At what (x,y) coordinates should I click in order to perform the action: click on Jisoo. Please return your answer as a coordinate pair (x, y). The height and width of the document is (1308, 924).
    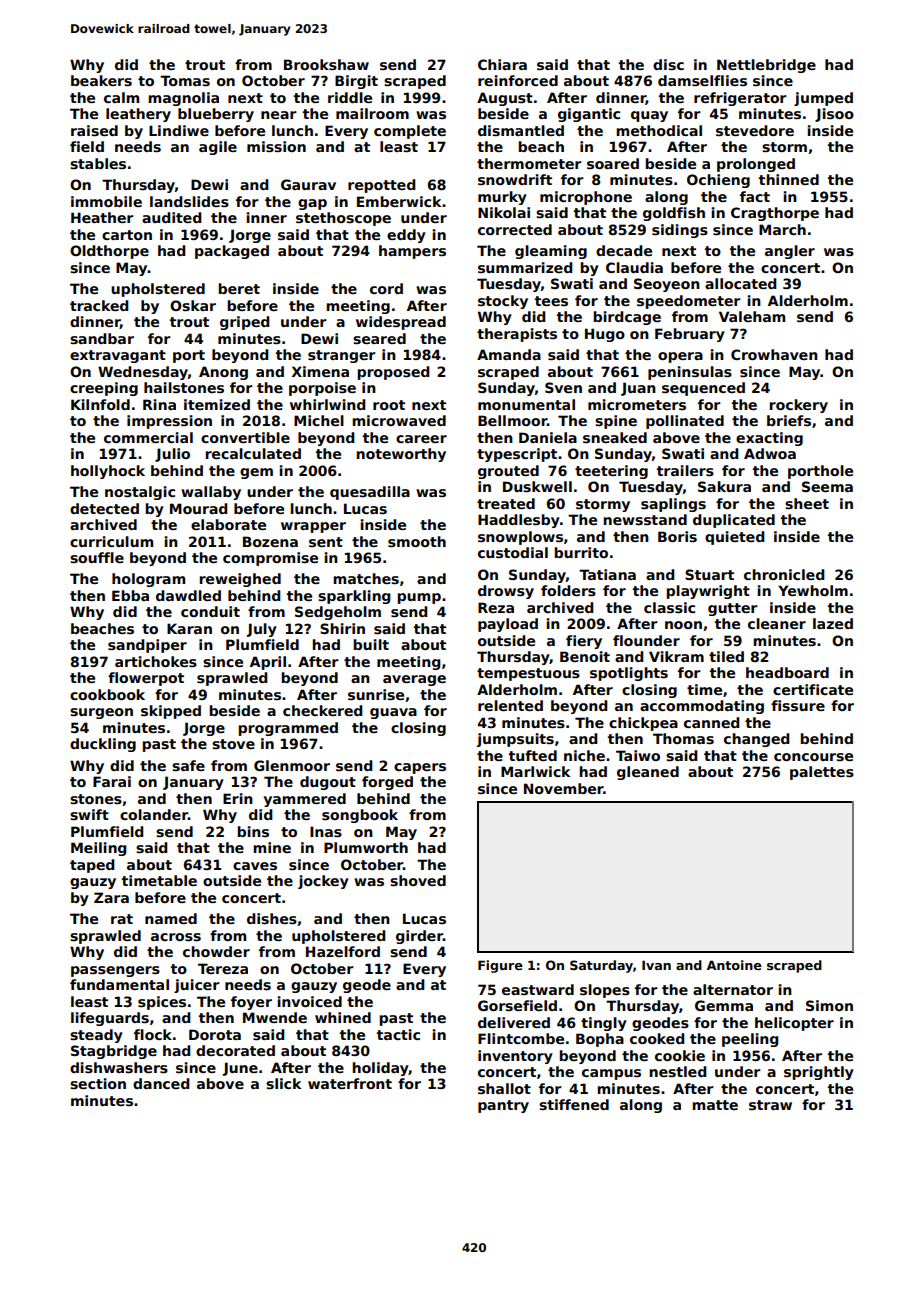
    Looking at the image, I should click on (834, 115).
